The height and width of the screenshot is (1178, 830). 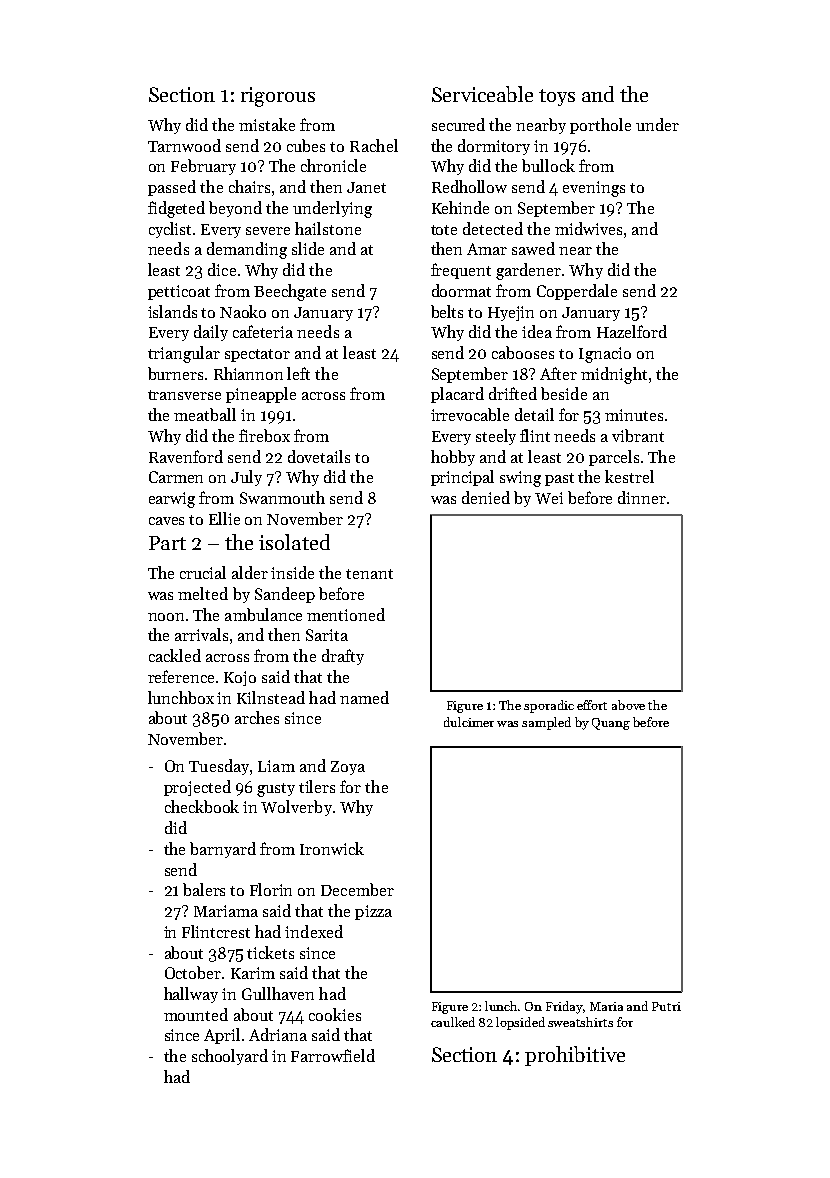 I want to click on porthole, so click(x=600, y=126).
